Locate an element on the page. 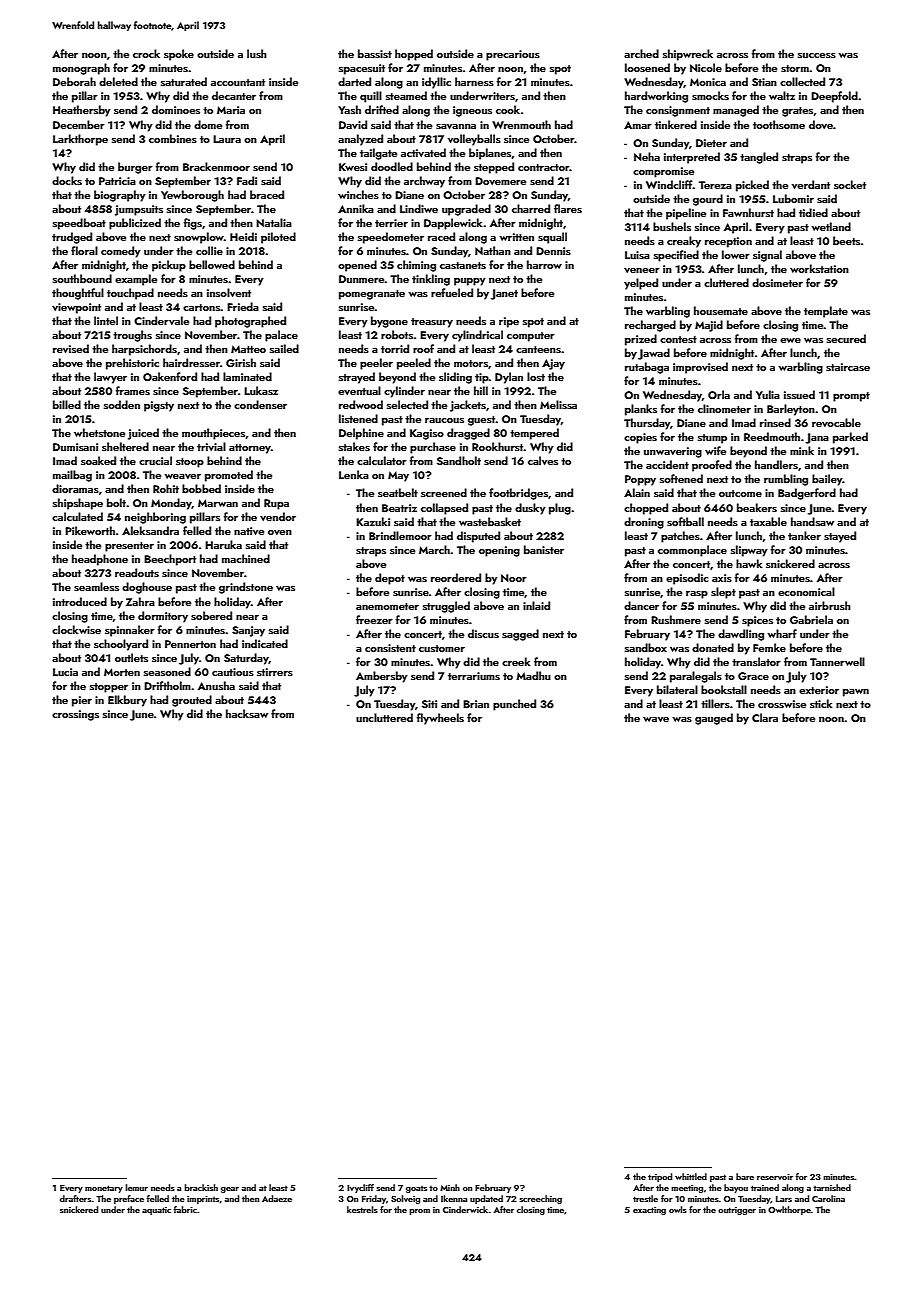 The width and height of the image is (924, 1308). brackish is located at coordinates (201, 1187).
